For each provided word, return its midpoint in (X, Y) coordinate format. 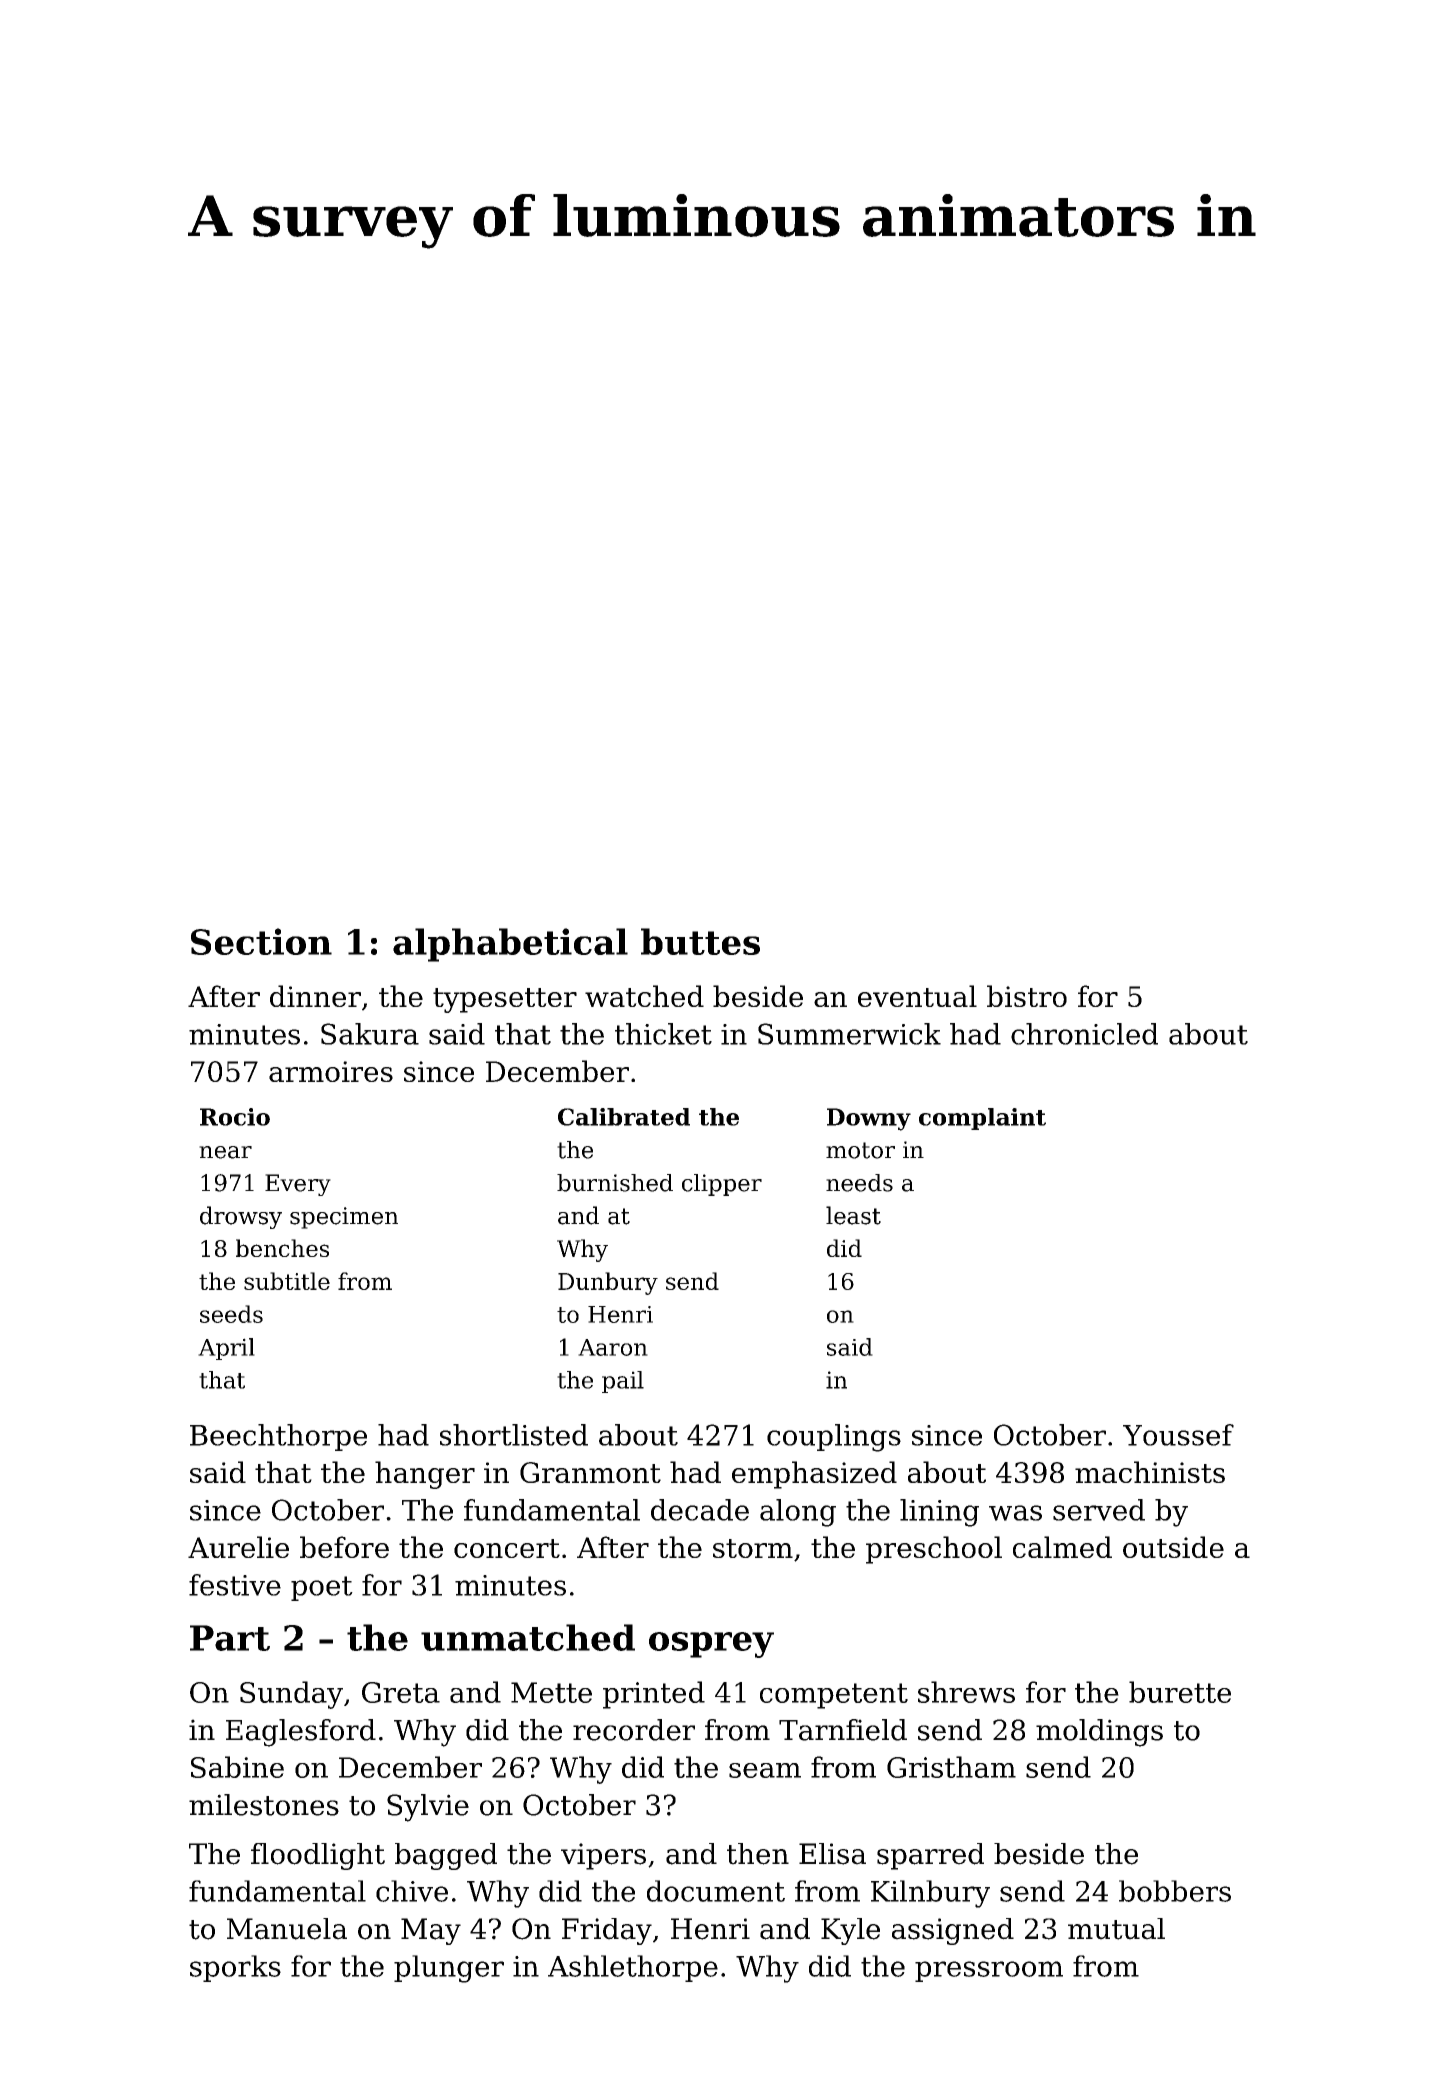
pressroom (989, 1971)
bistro (1027, 996)
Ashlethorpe (633, 1968)
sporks (235, 1968)
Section (261, 941)
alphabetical (510, 945)
